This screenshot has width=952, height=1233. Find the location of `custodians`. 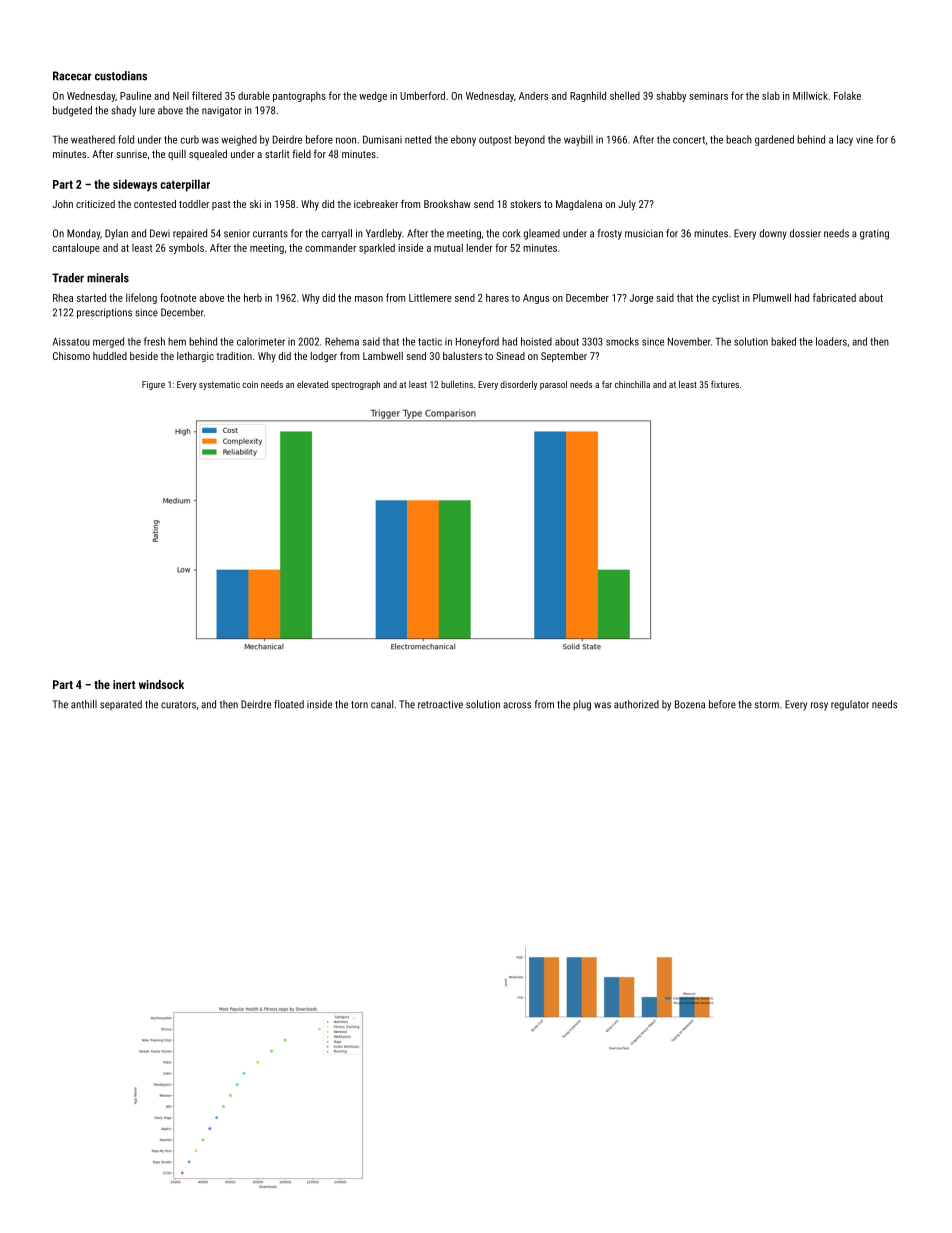

custodians is located at coordinates (121, 76).
